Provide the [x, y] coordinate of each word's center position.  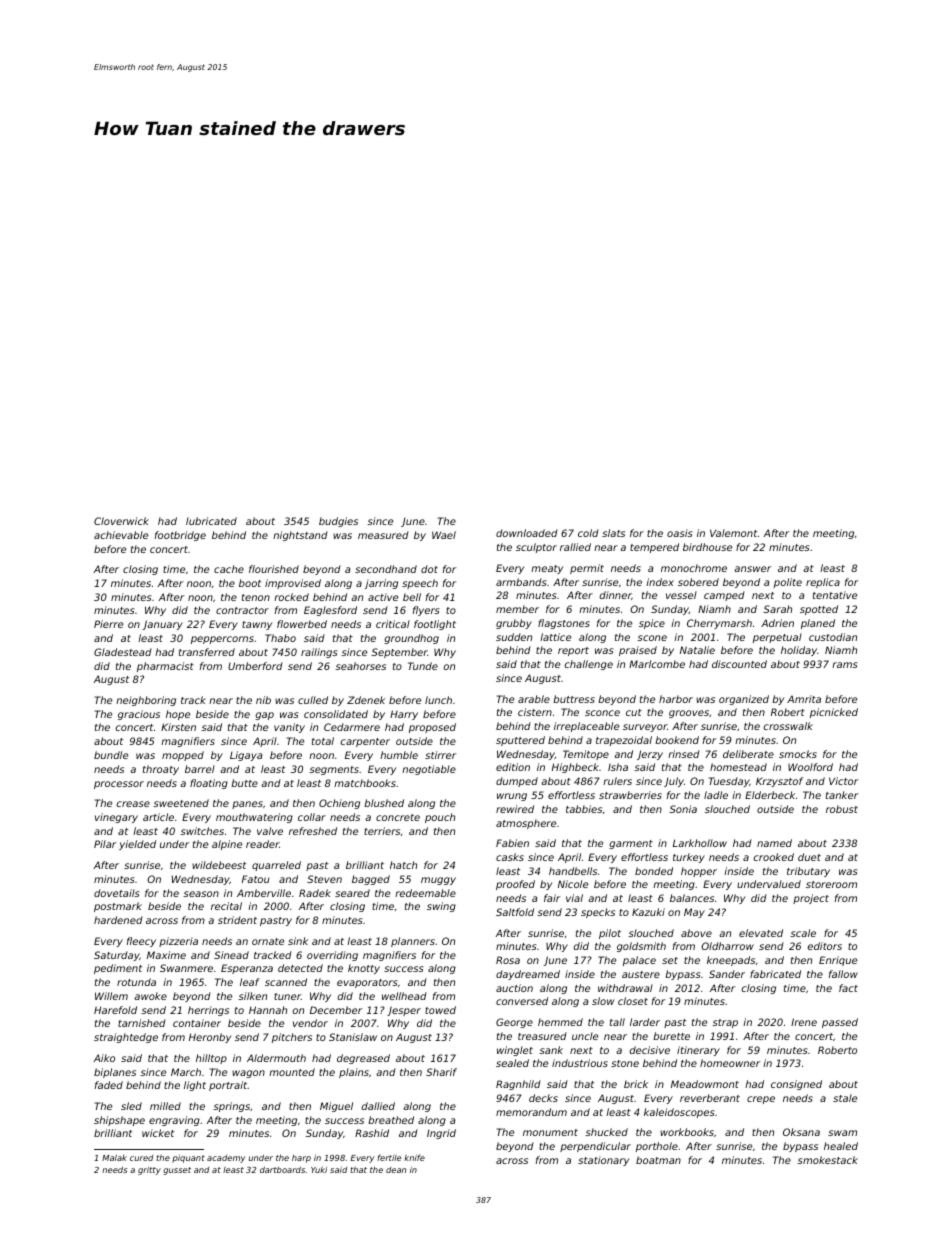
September [399, 653]
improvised [293, 584]
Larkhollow [700, 843]
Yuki [319, 1170]
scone [652, 638]
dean [396, 1170]
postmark [118, 907]
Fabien [512, 843]
